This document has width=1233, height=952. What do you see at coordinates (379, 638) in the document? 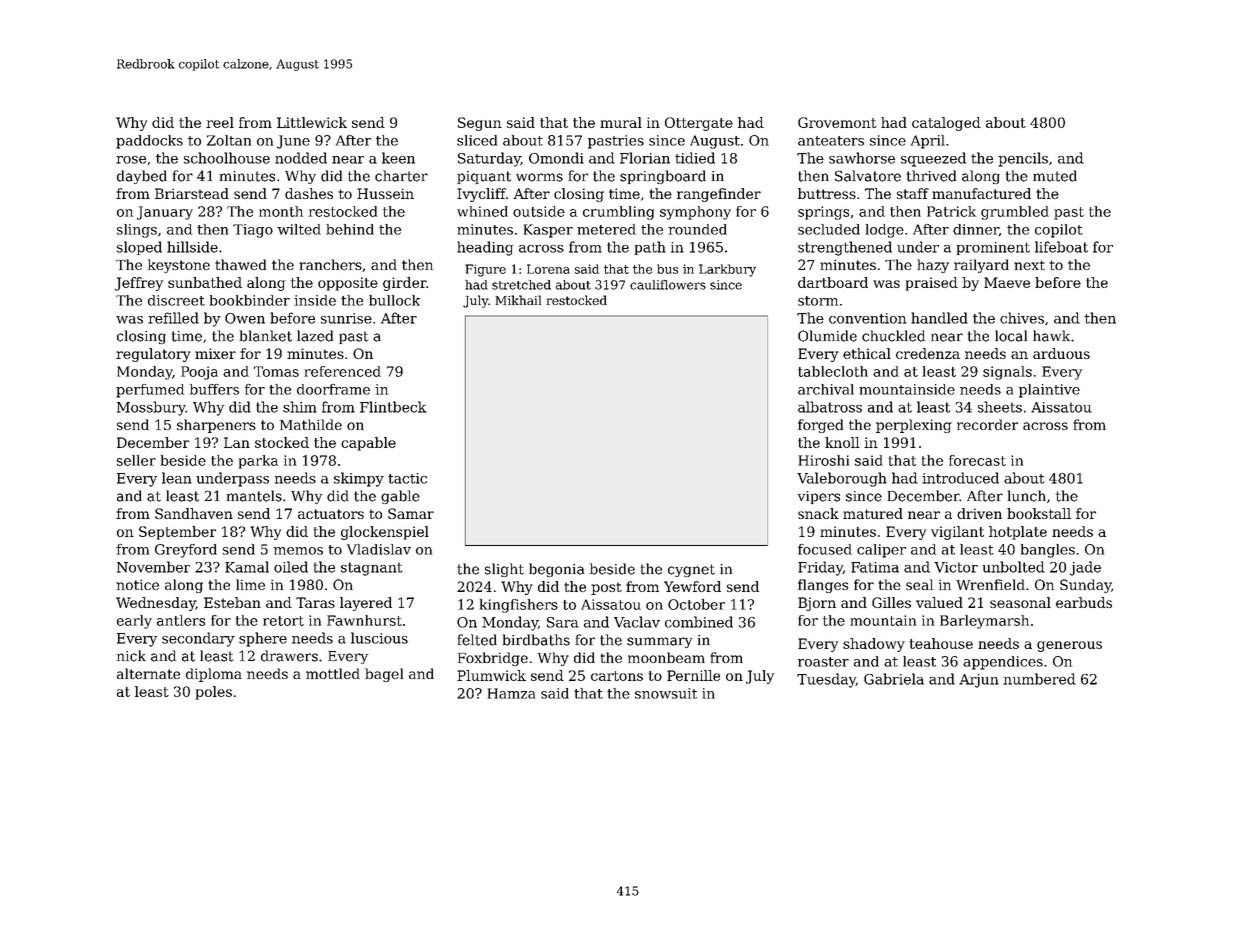
I see `luscious` at bounding box center [379, 638].
